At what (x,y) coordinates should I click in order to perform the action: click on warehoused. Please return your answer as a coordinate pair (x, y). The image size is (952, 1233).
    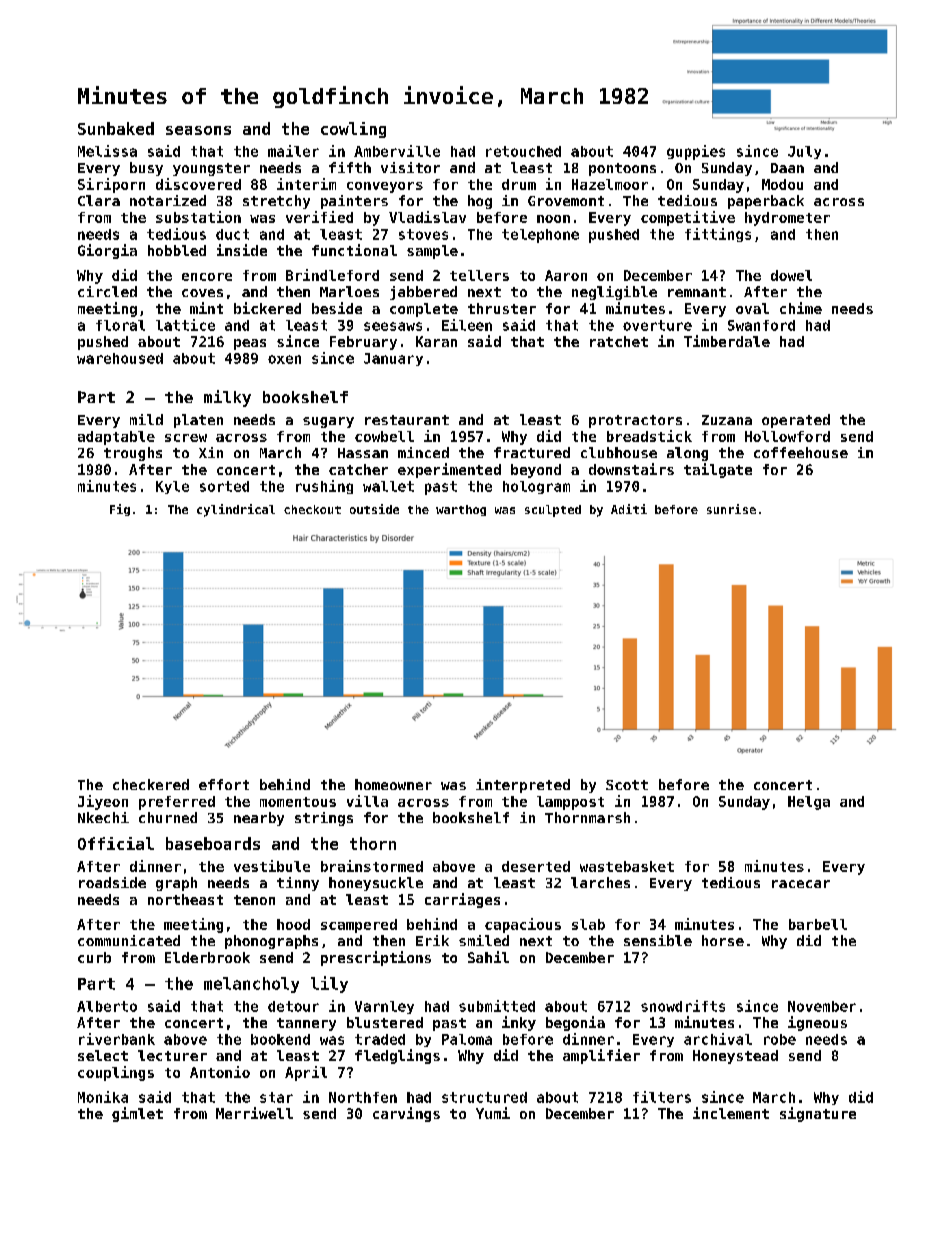
    Looking at the image, I should click on (120, 358).
